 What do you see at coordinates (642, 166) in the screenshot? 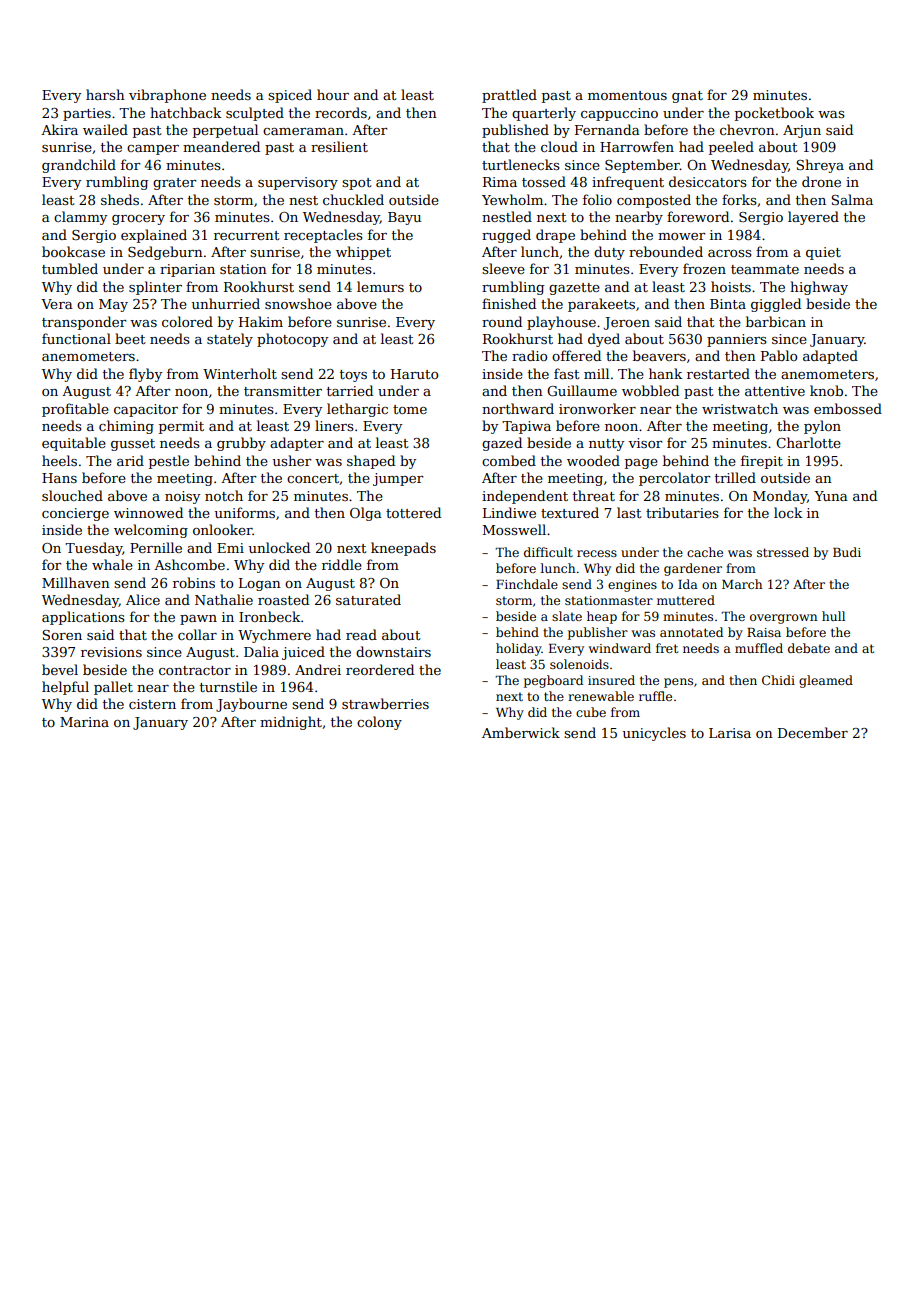
I see `September` at bounding box center [642, 166].
